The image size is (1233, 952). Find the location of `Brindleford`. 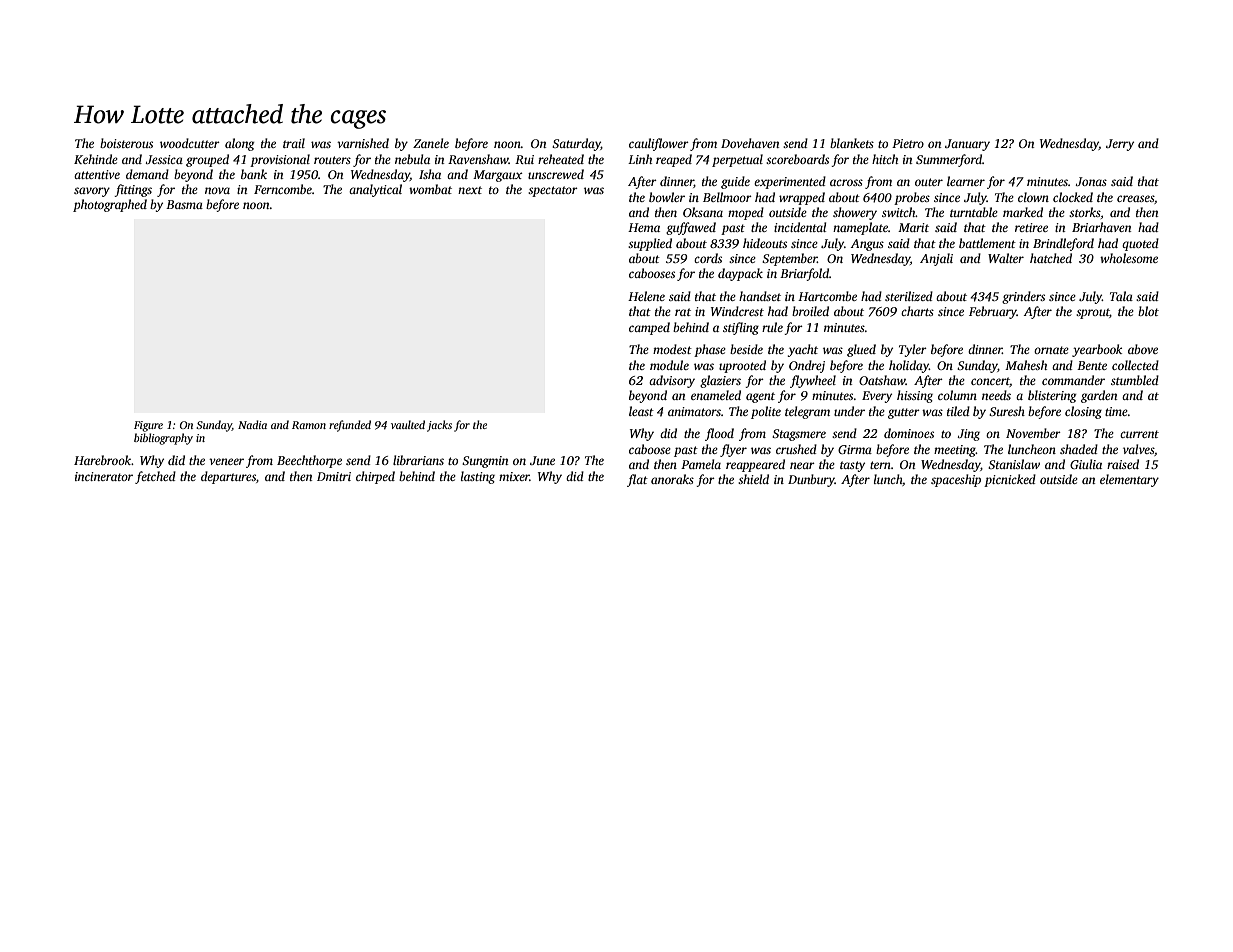

Brindleford is located at coordinates (1063, 244).
